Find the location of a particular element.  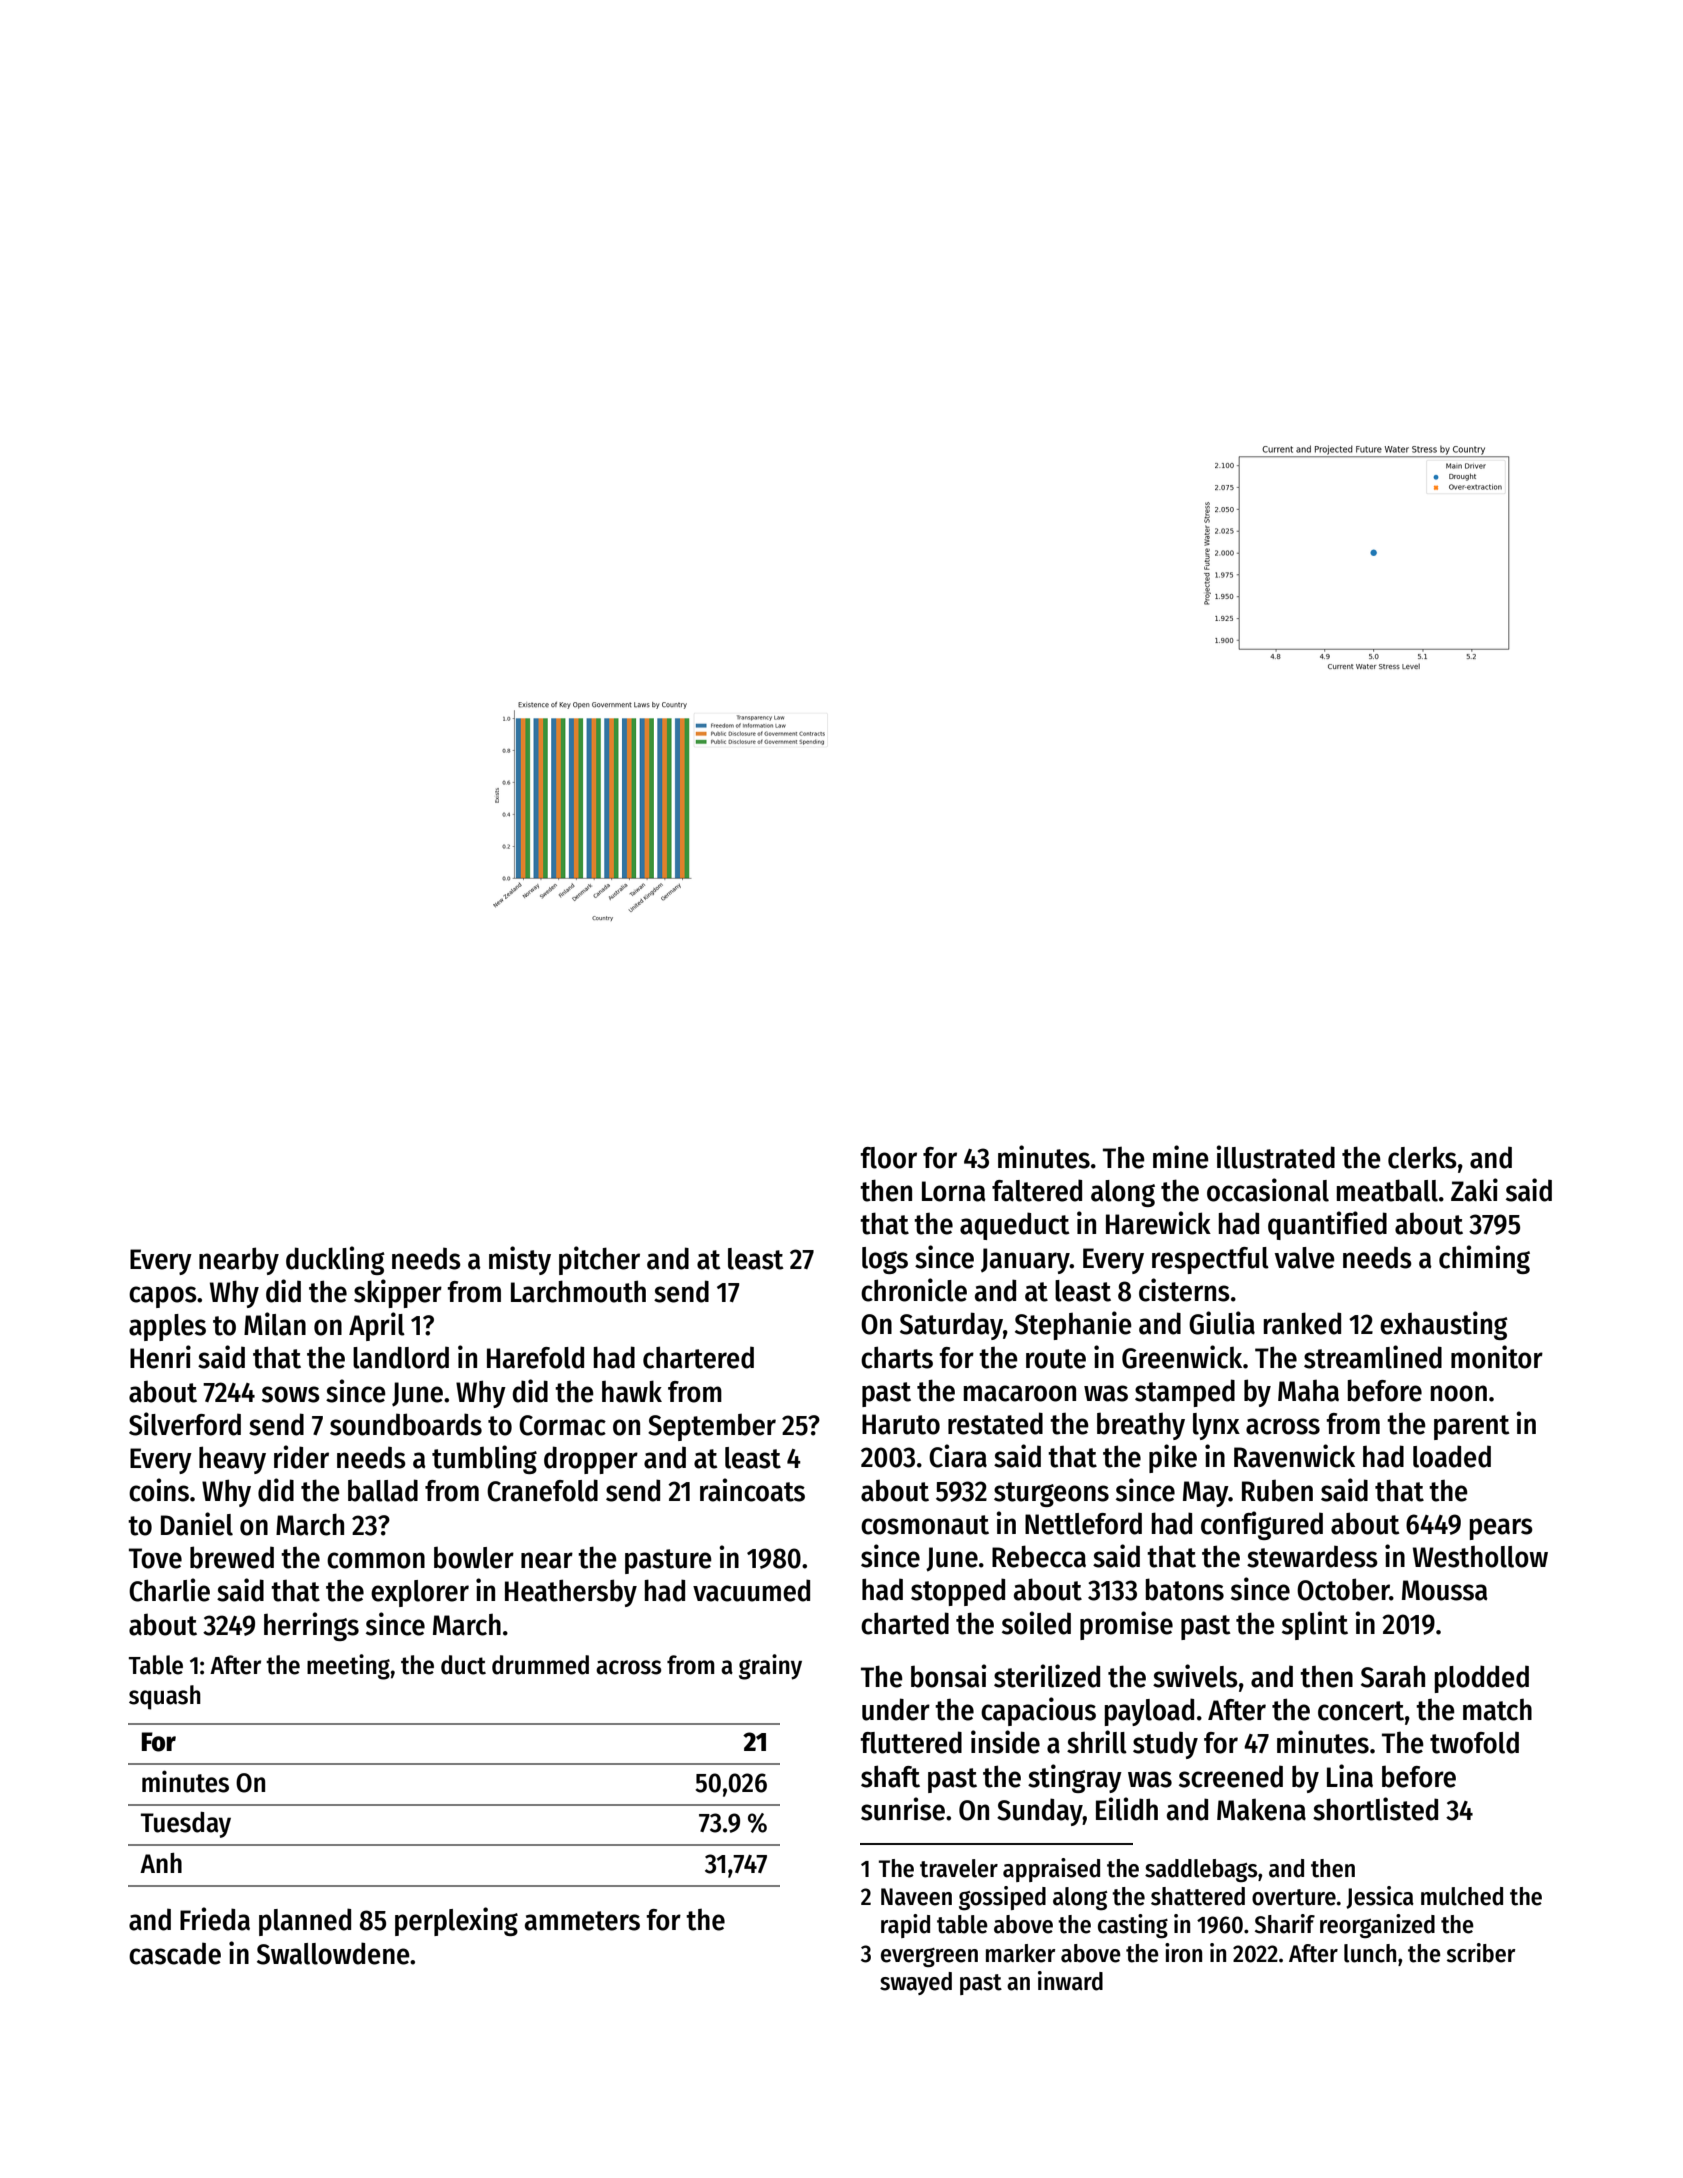

capos is located at coordinates (163, 1297).
